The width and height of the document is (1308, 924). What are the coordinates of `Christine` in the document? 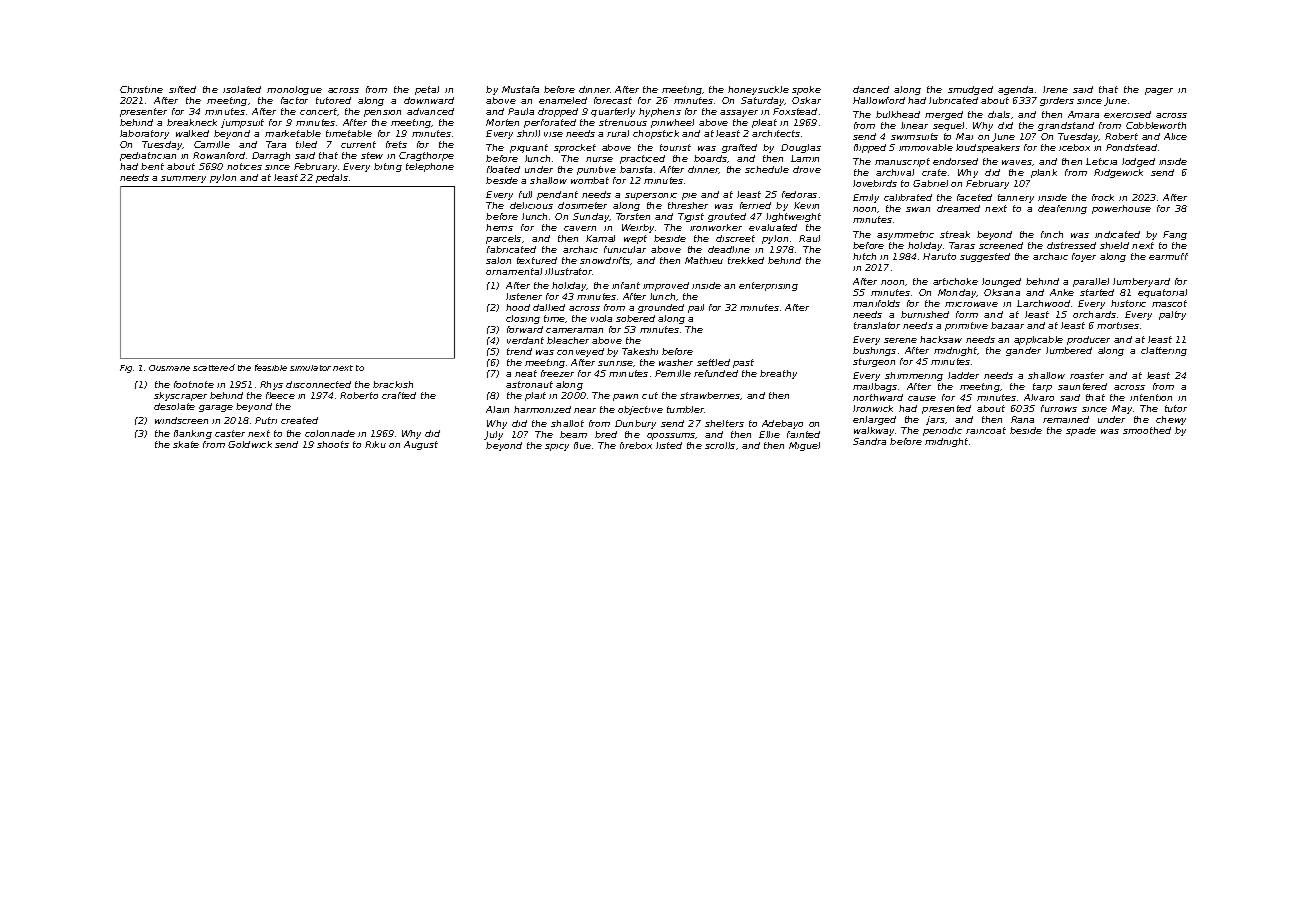 It's located at (141, 89).
